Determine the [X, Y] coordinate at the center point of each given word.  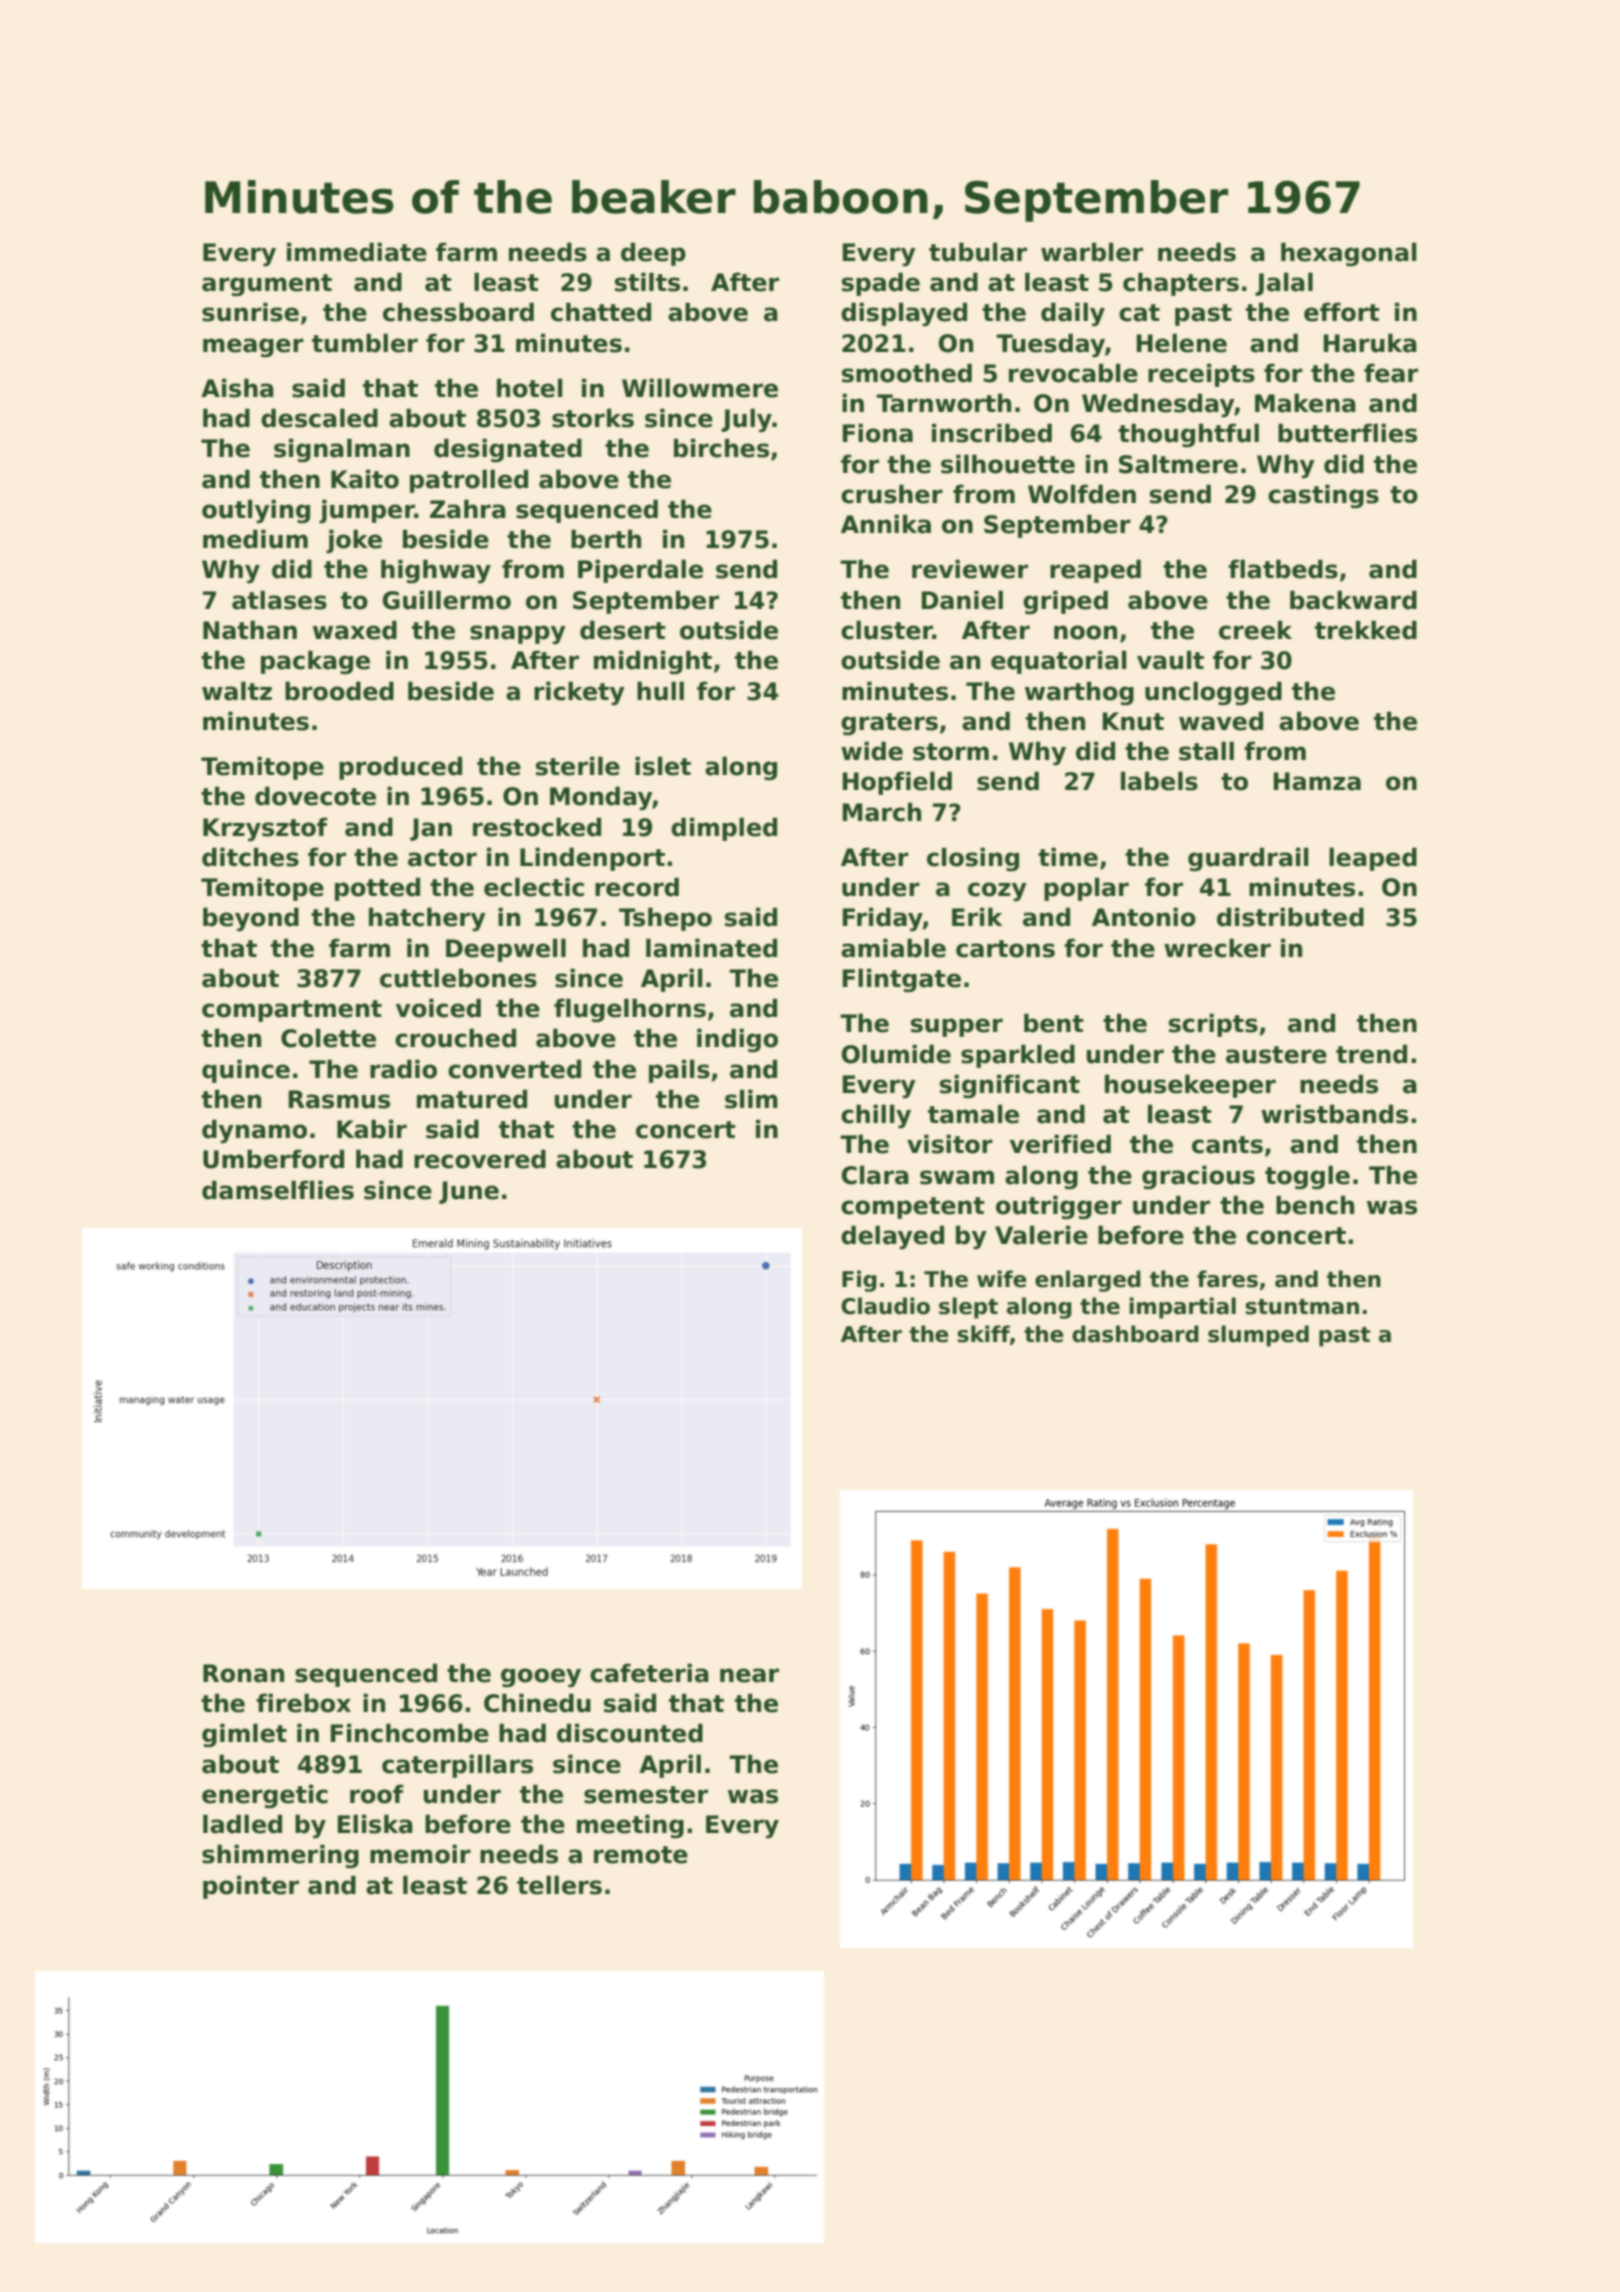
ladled [242, 1824]
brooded [339, 691]
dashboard [1135, 1334]
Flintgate [901, 980]
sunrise [250, 312]
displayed [904, 314]
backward [1353, 600]
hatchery [427, 919]
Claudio [885, 1306]
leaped [1373, 859]
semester [646, 1795]
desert [623, 630]
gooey [541, 1677]
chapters [1181, 284]
